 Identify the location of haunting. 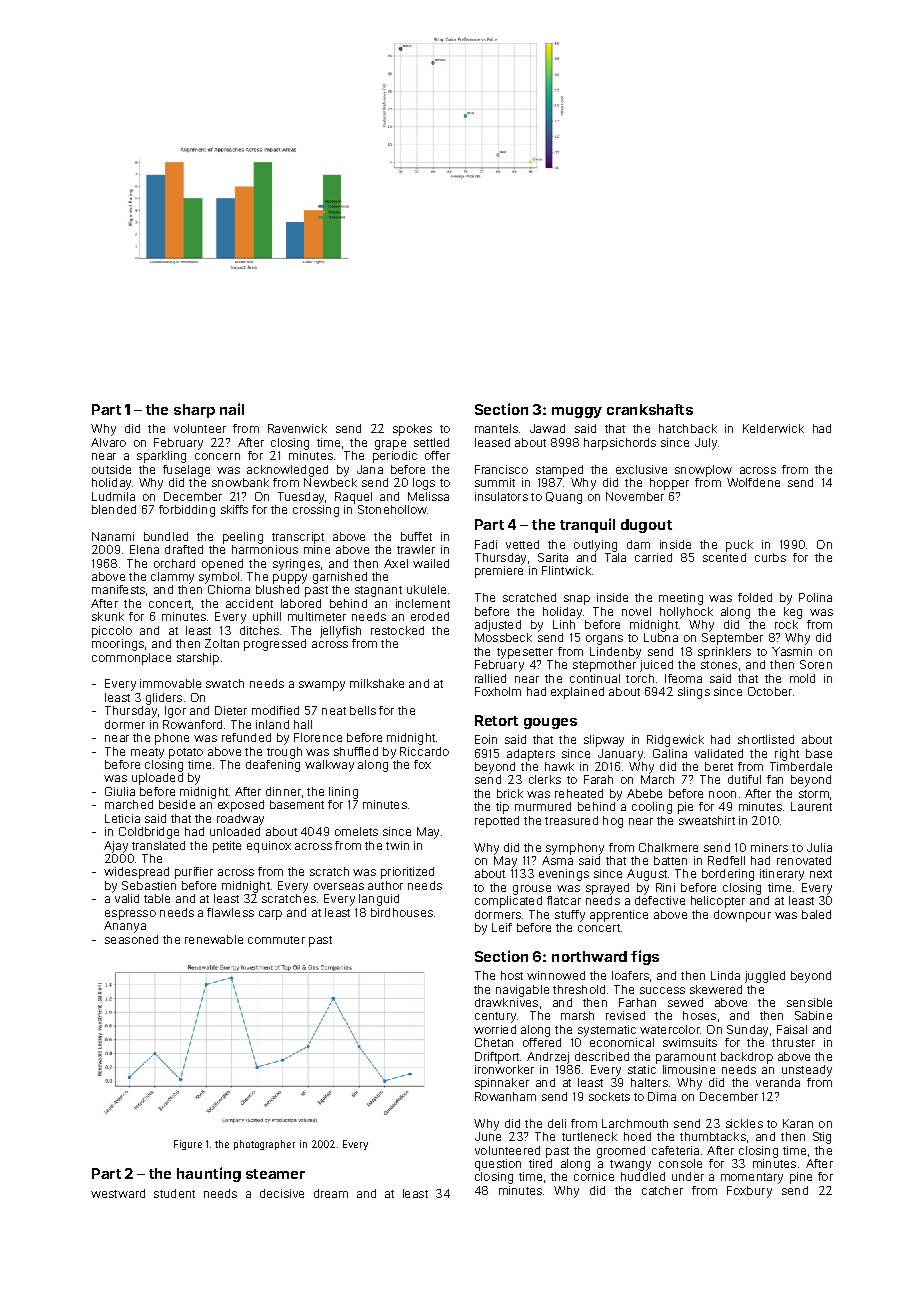
(209, 1174).
